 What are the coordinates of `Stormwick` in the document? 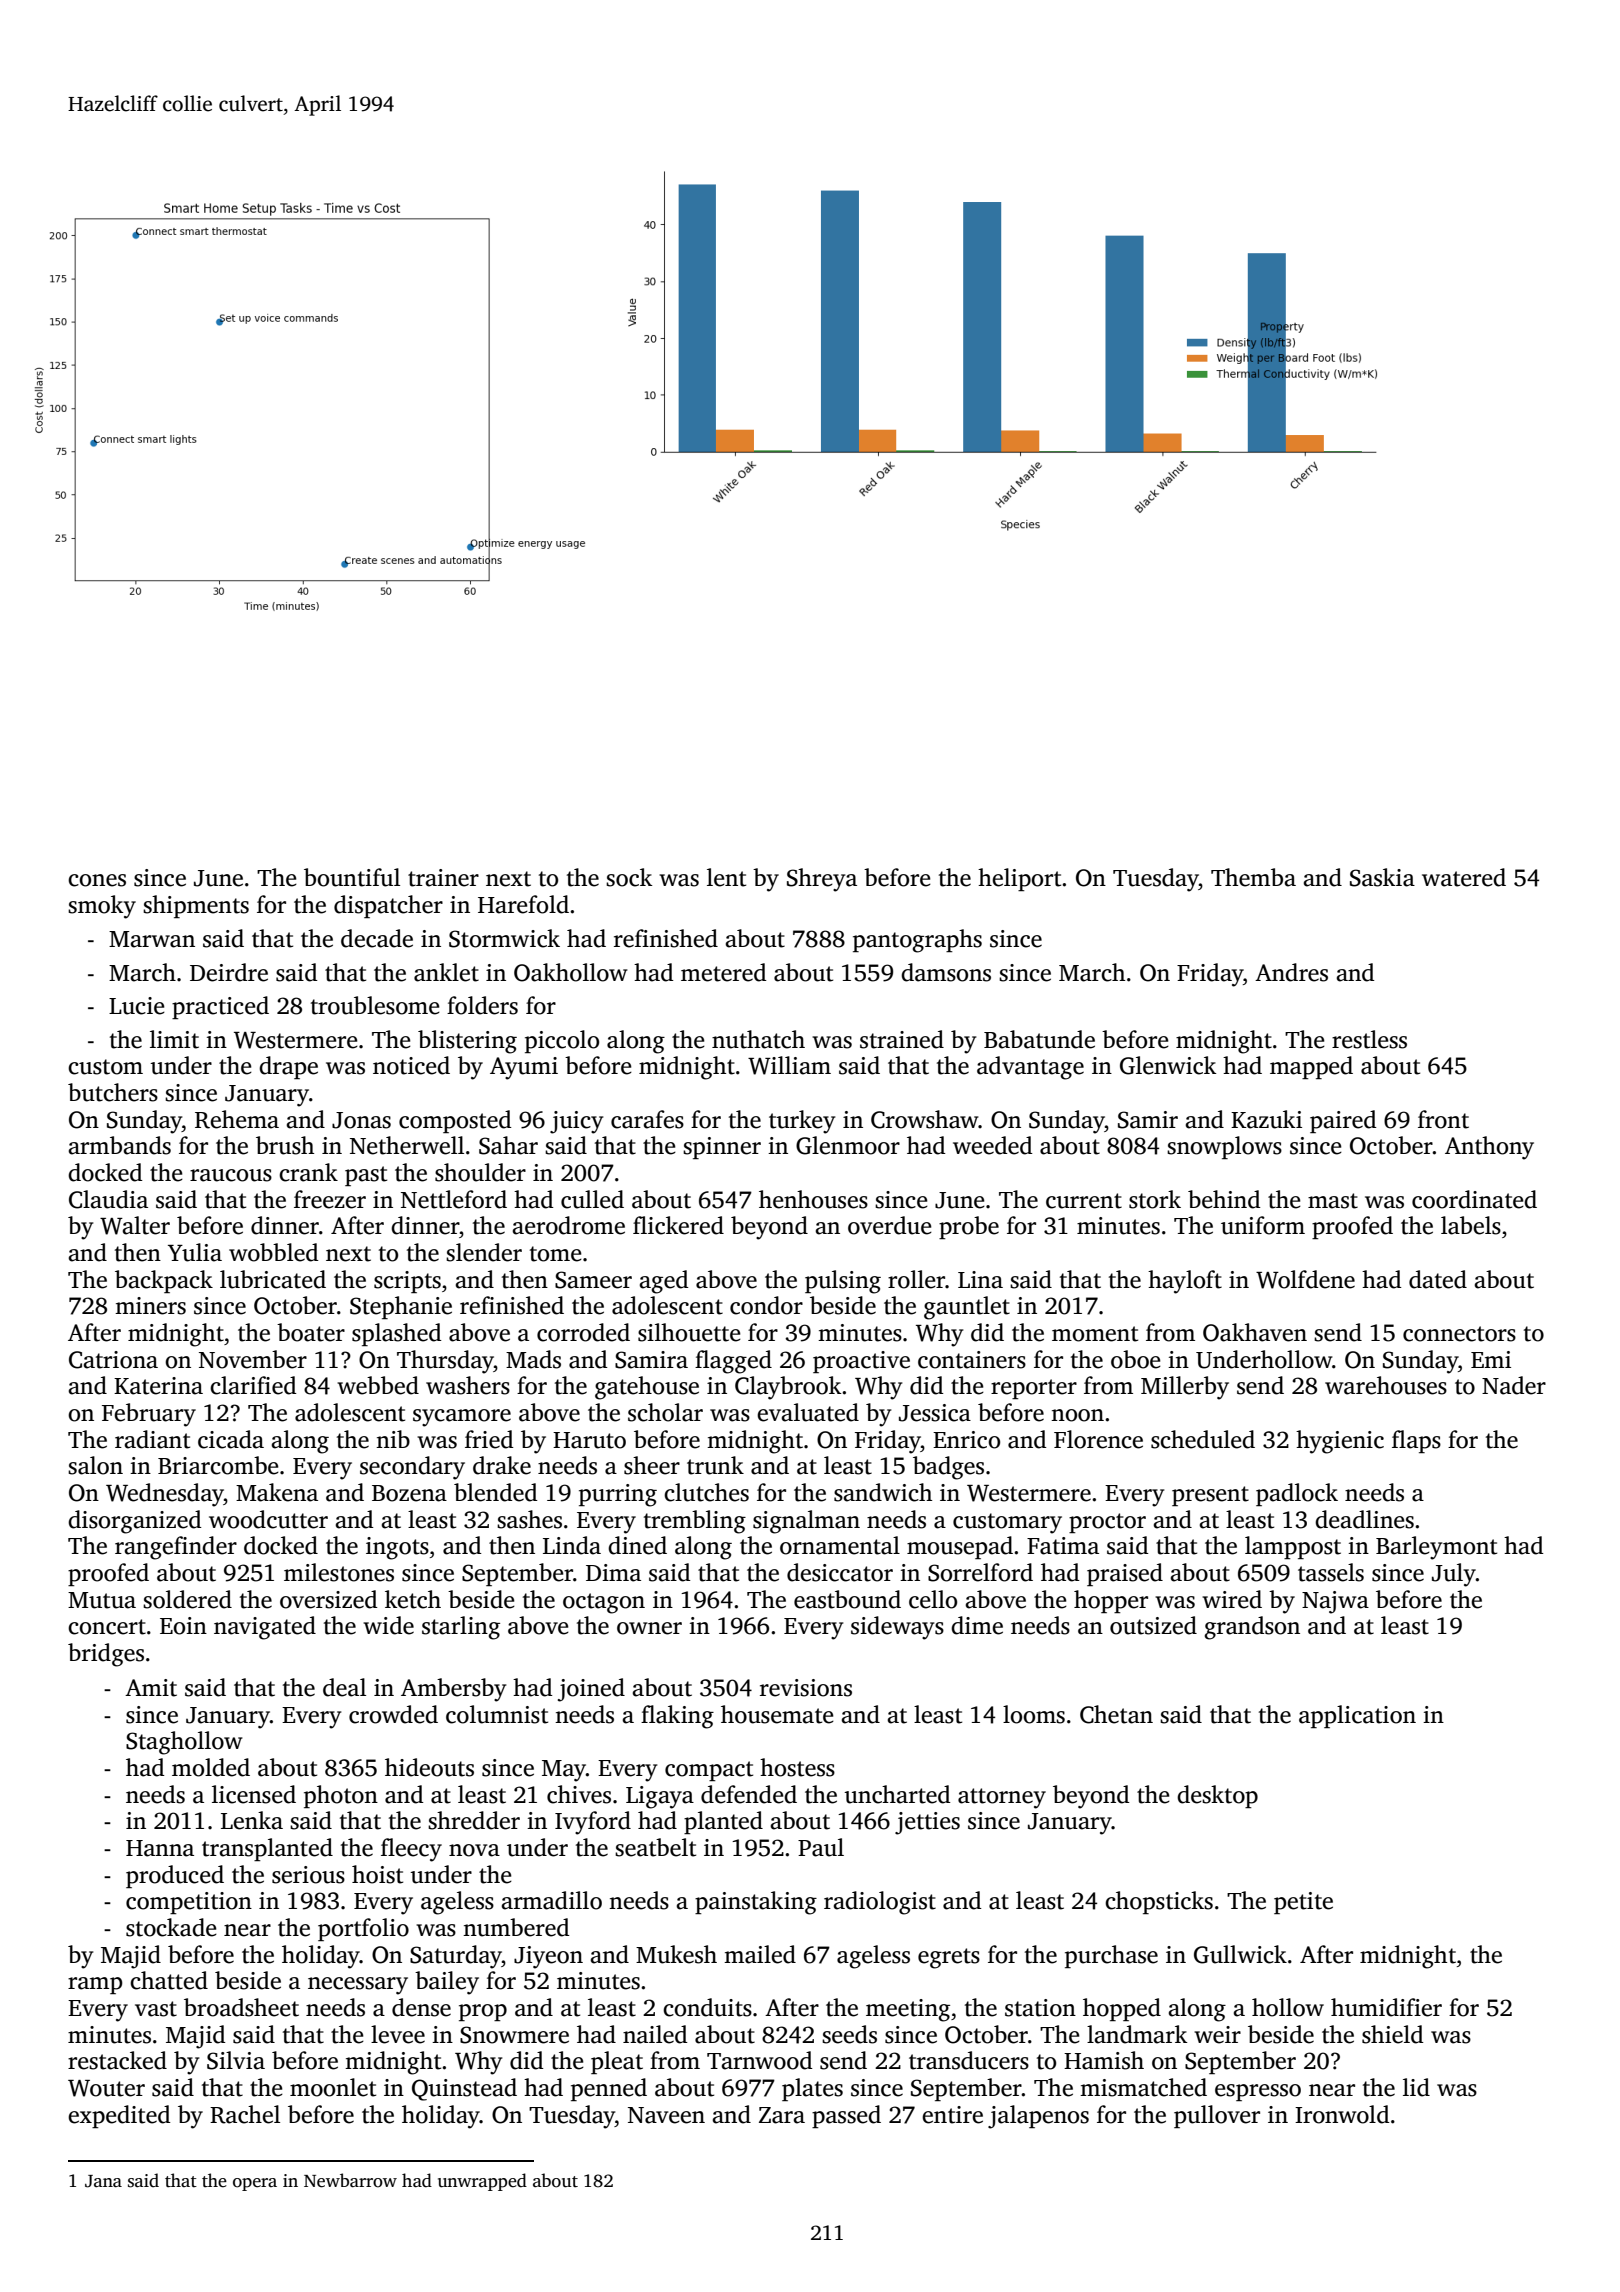 It's located at (504, 938).
